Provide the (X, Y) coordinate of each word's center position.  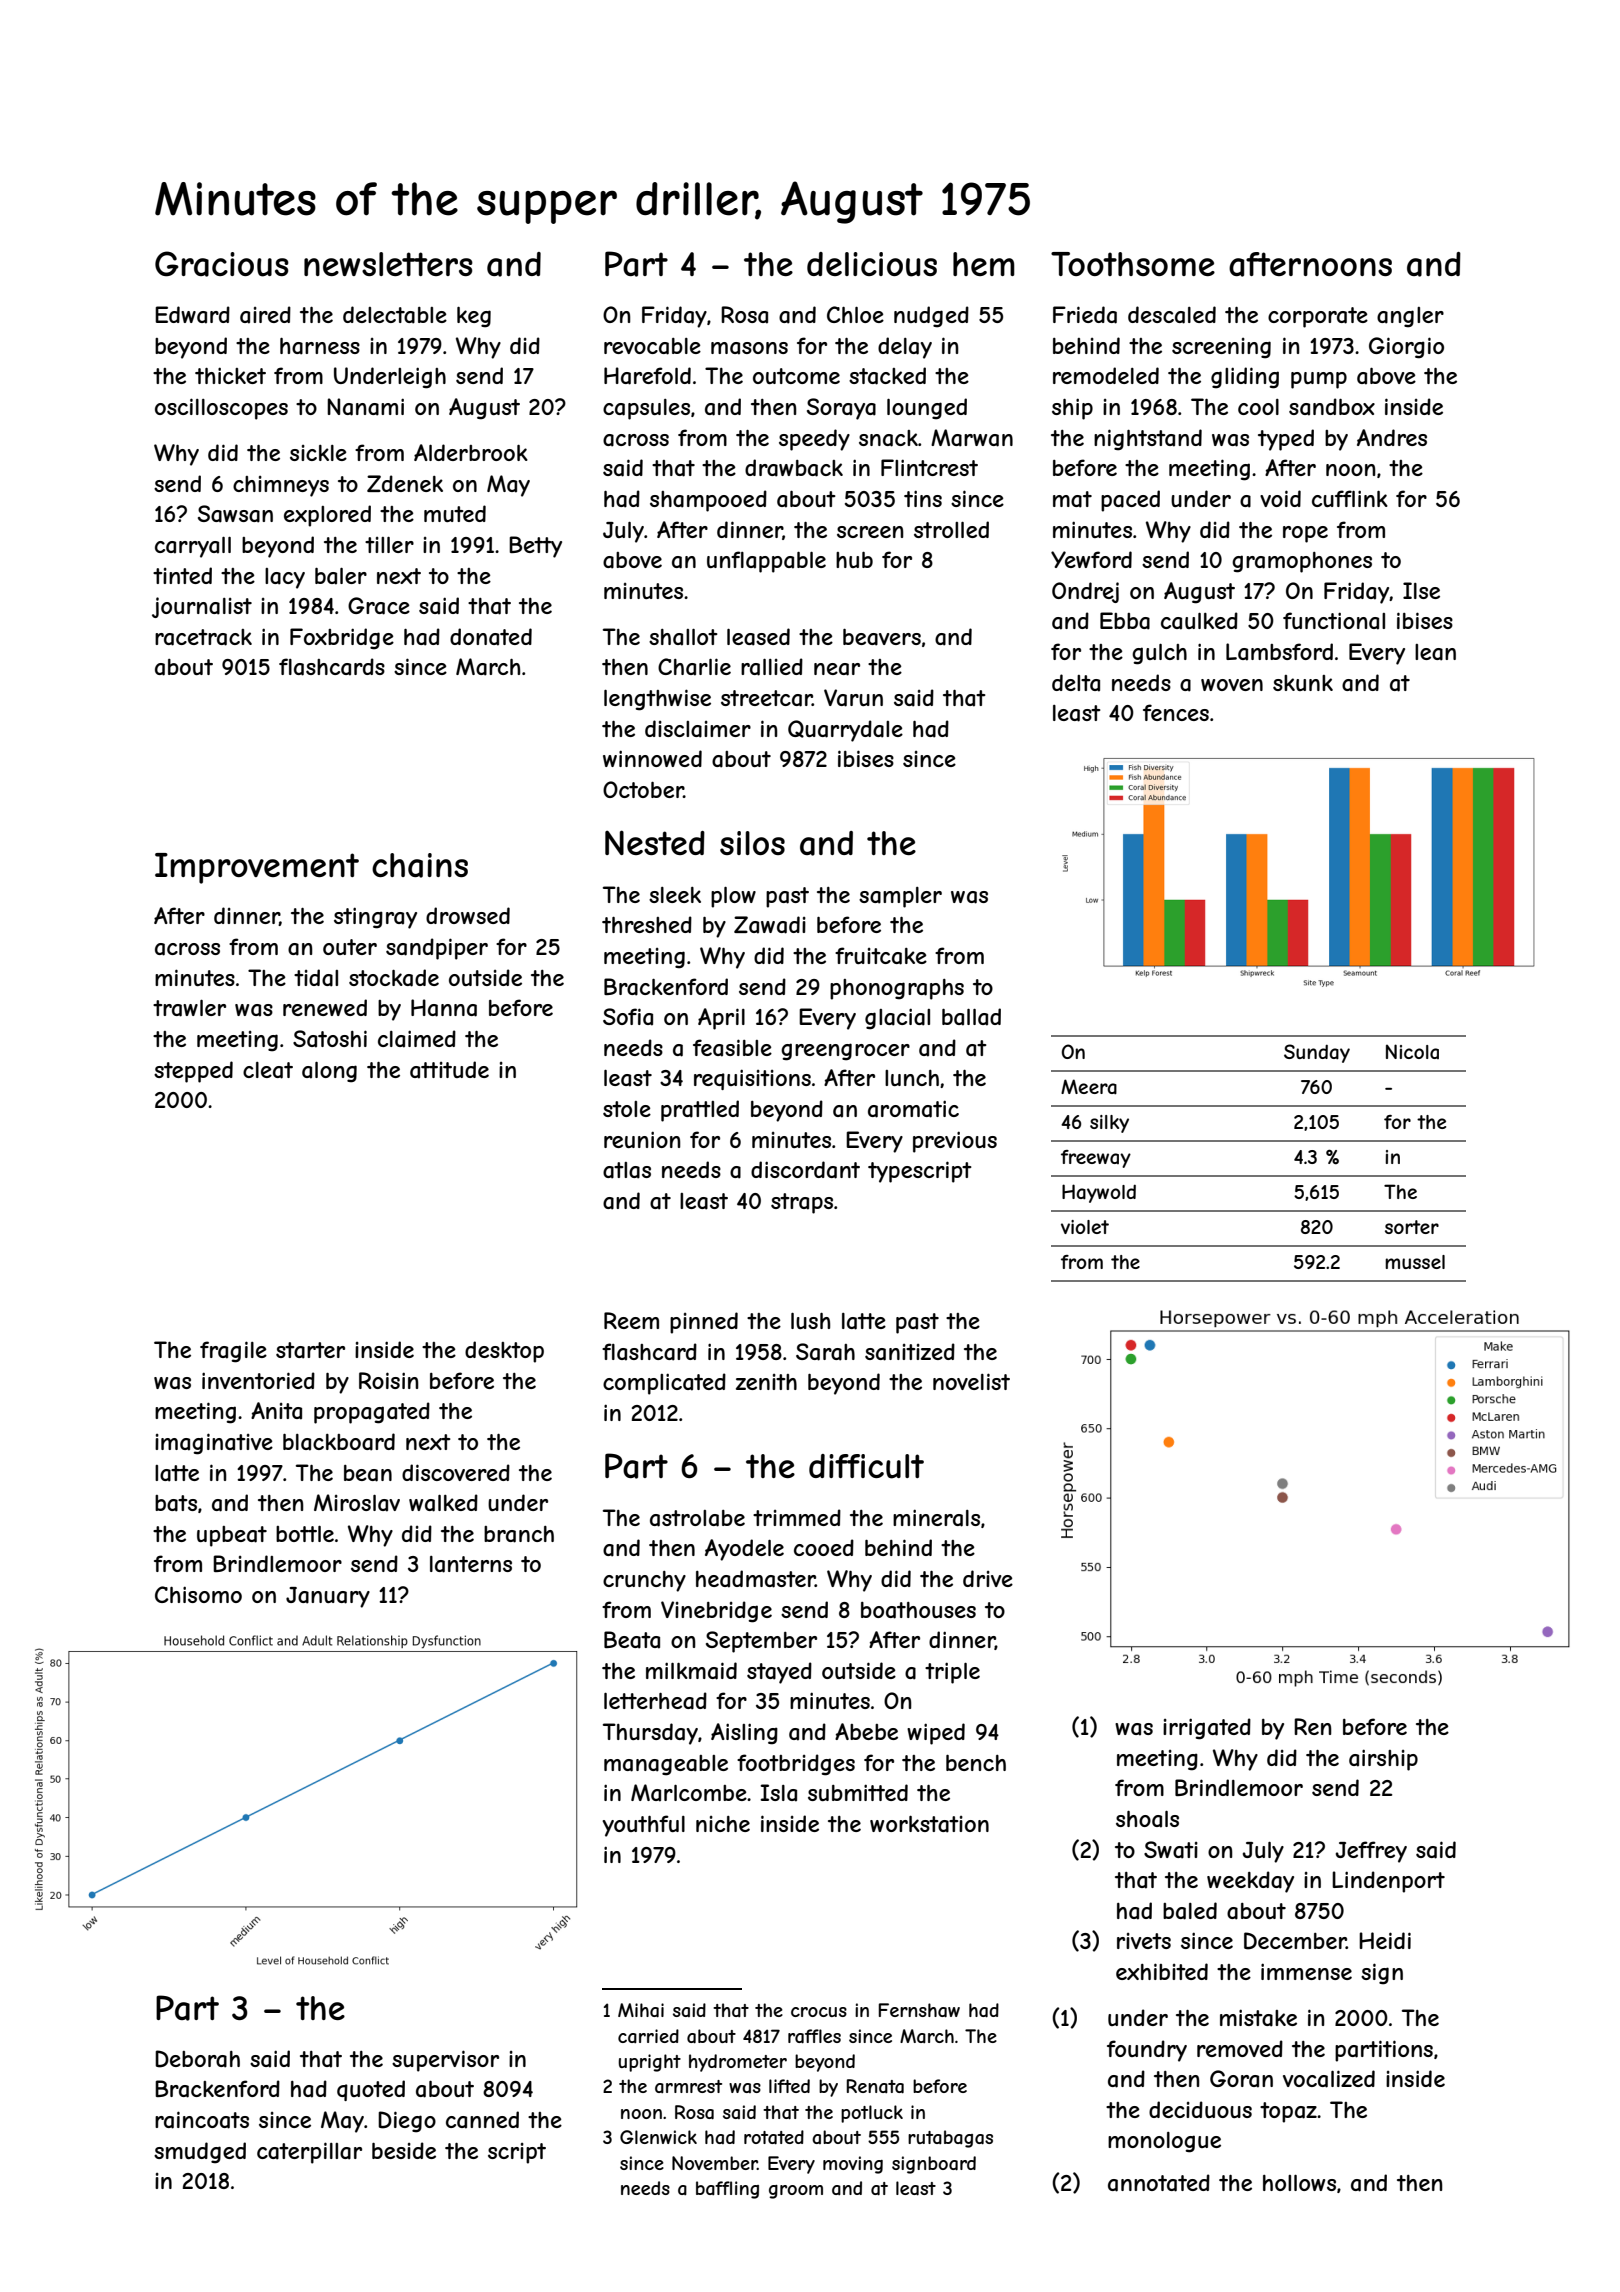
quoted (371, 2090)
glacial (897, 1019)
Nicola (1412, 1051)
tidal (316, 978)
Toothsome (1133, 264)
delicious (872, 264)
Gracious (222, 264)
